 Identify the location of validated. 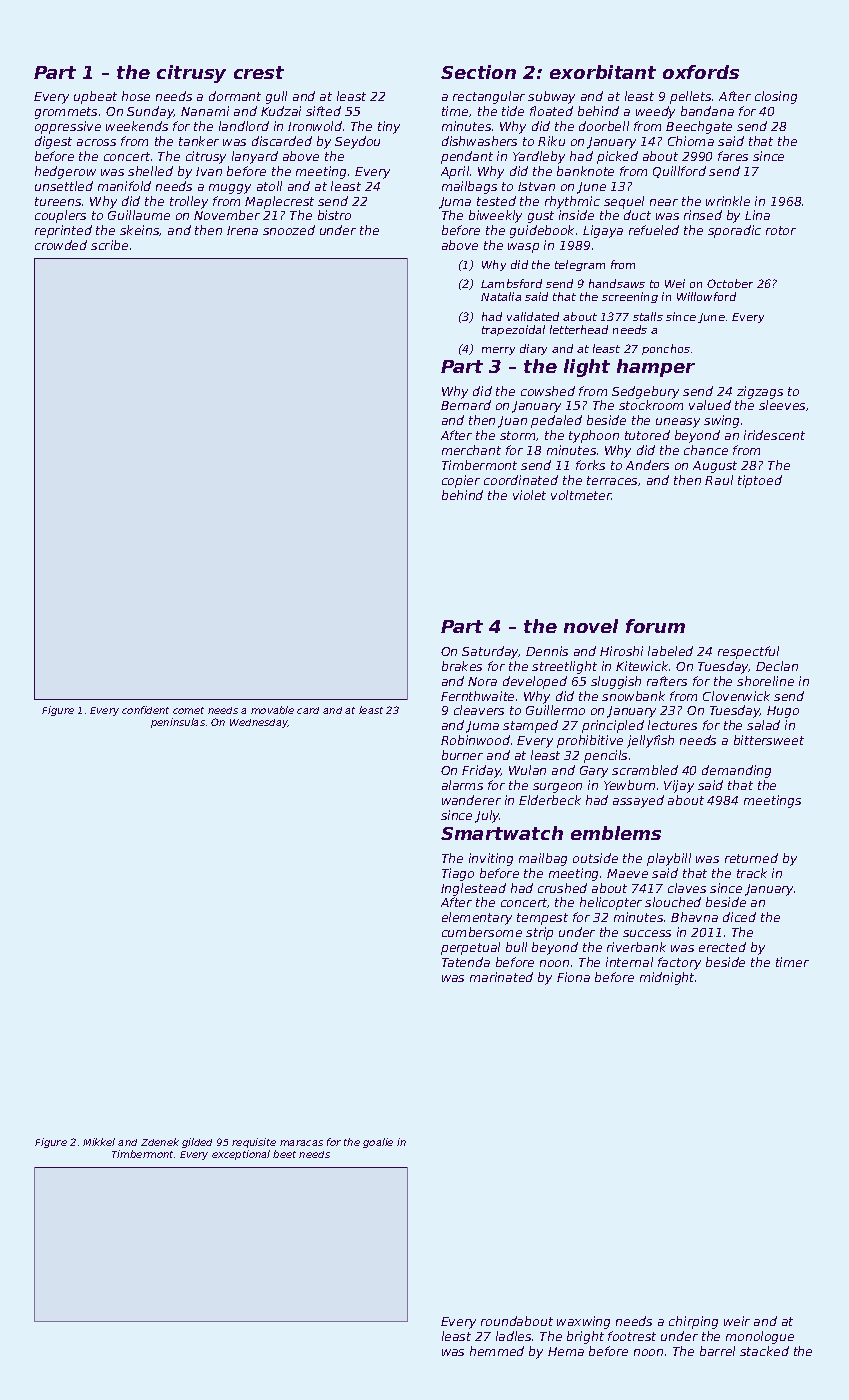
(533, 316).
